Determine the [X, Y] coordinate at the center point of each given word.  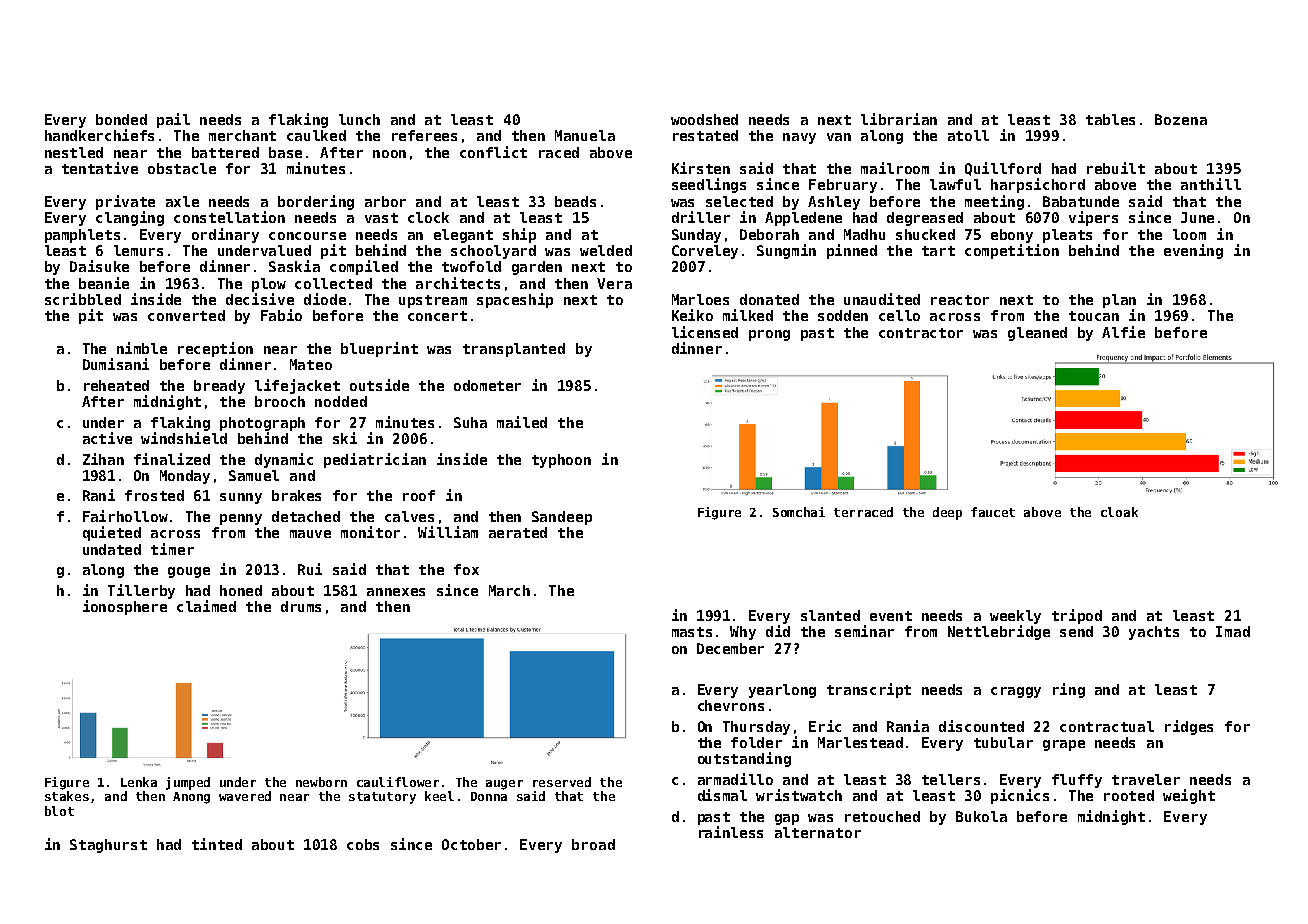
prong [769, 335]
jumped [188, 783]
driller [701, 217]
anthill [1211, 184]
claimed [206, 606]
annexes [396, 592]
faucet [993, 512]
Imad [1233, 631]
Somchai [799, 512]
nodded [341, 401]
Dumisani [116, 364]
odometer [487, 385]
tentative [100, 168]
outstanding [744, 759]
